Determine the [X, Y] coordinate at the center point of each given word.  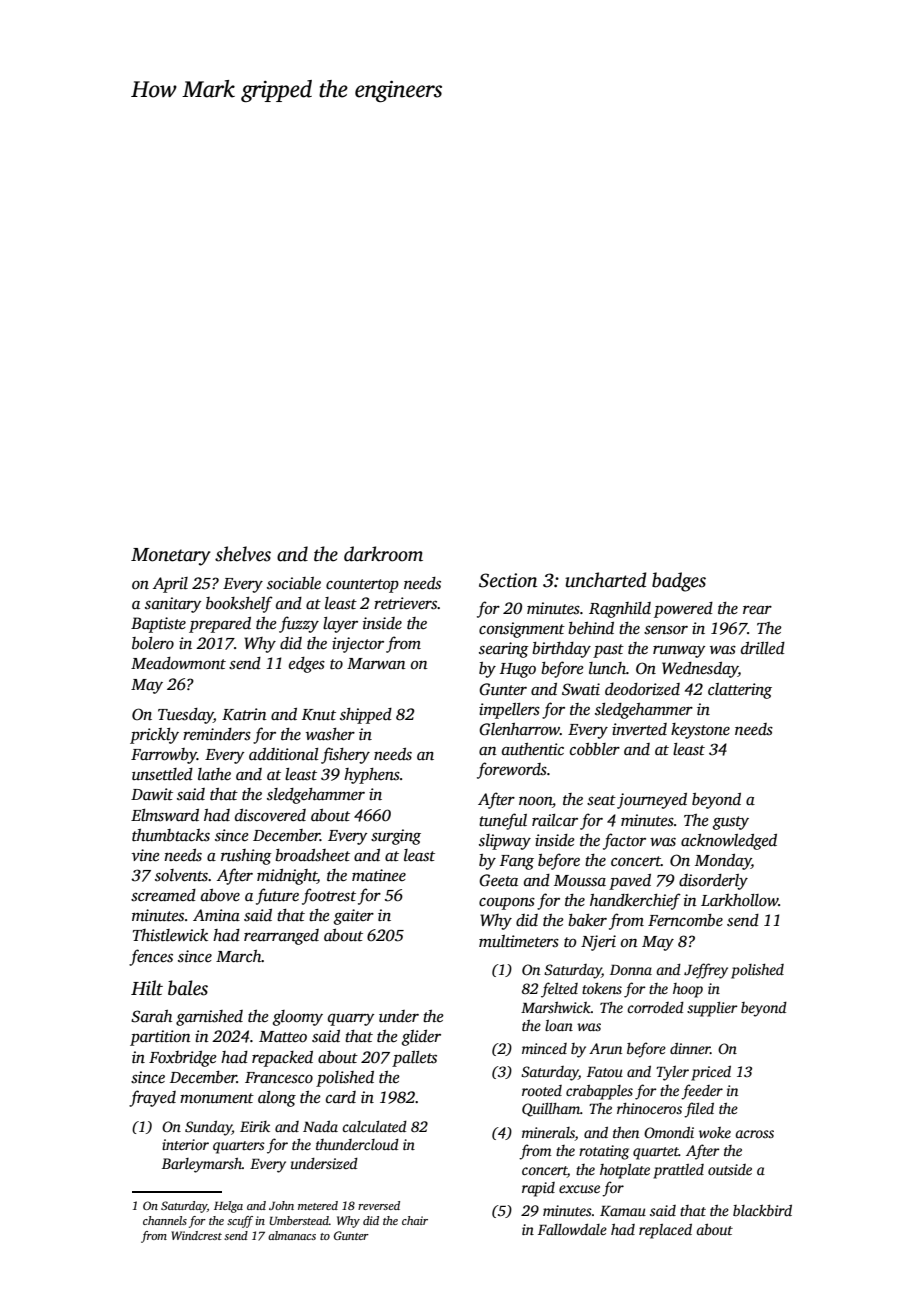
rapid [538, 1189]
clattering [740, 691]
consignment [522, 630]
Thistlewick [170, 935]
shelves [243, 554]
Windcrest [196, 1235]
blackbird [762, 1210]
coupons [507, 904]
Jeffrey [706, 971]
